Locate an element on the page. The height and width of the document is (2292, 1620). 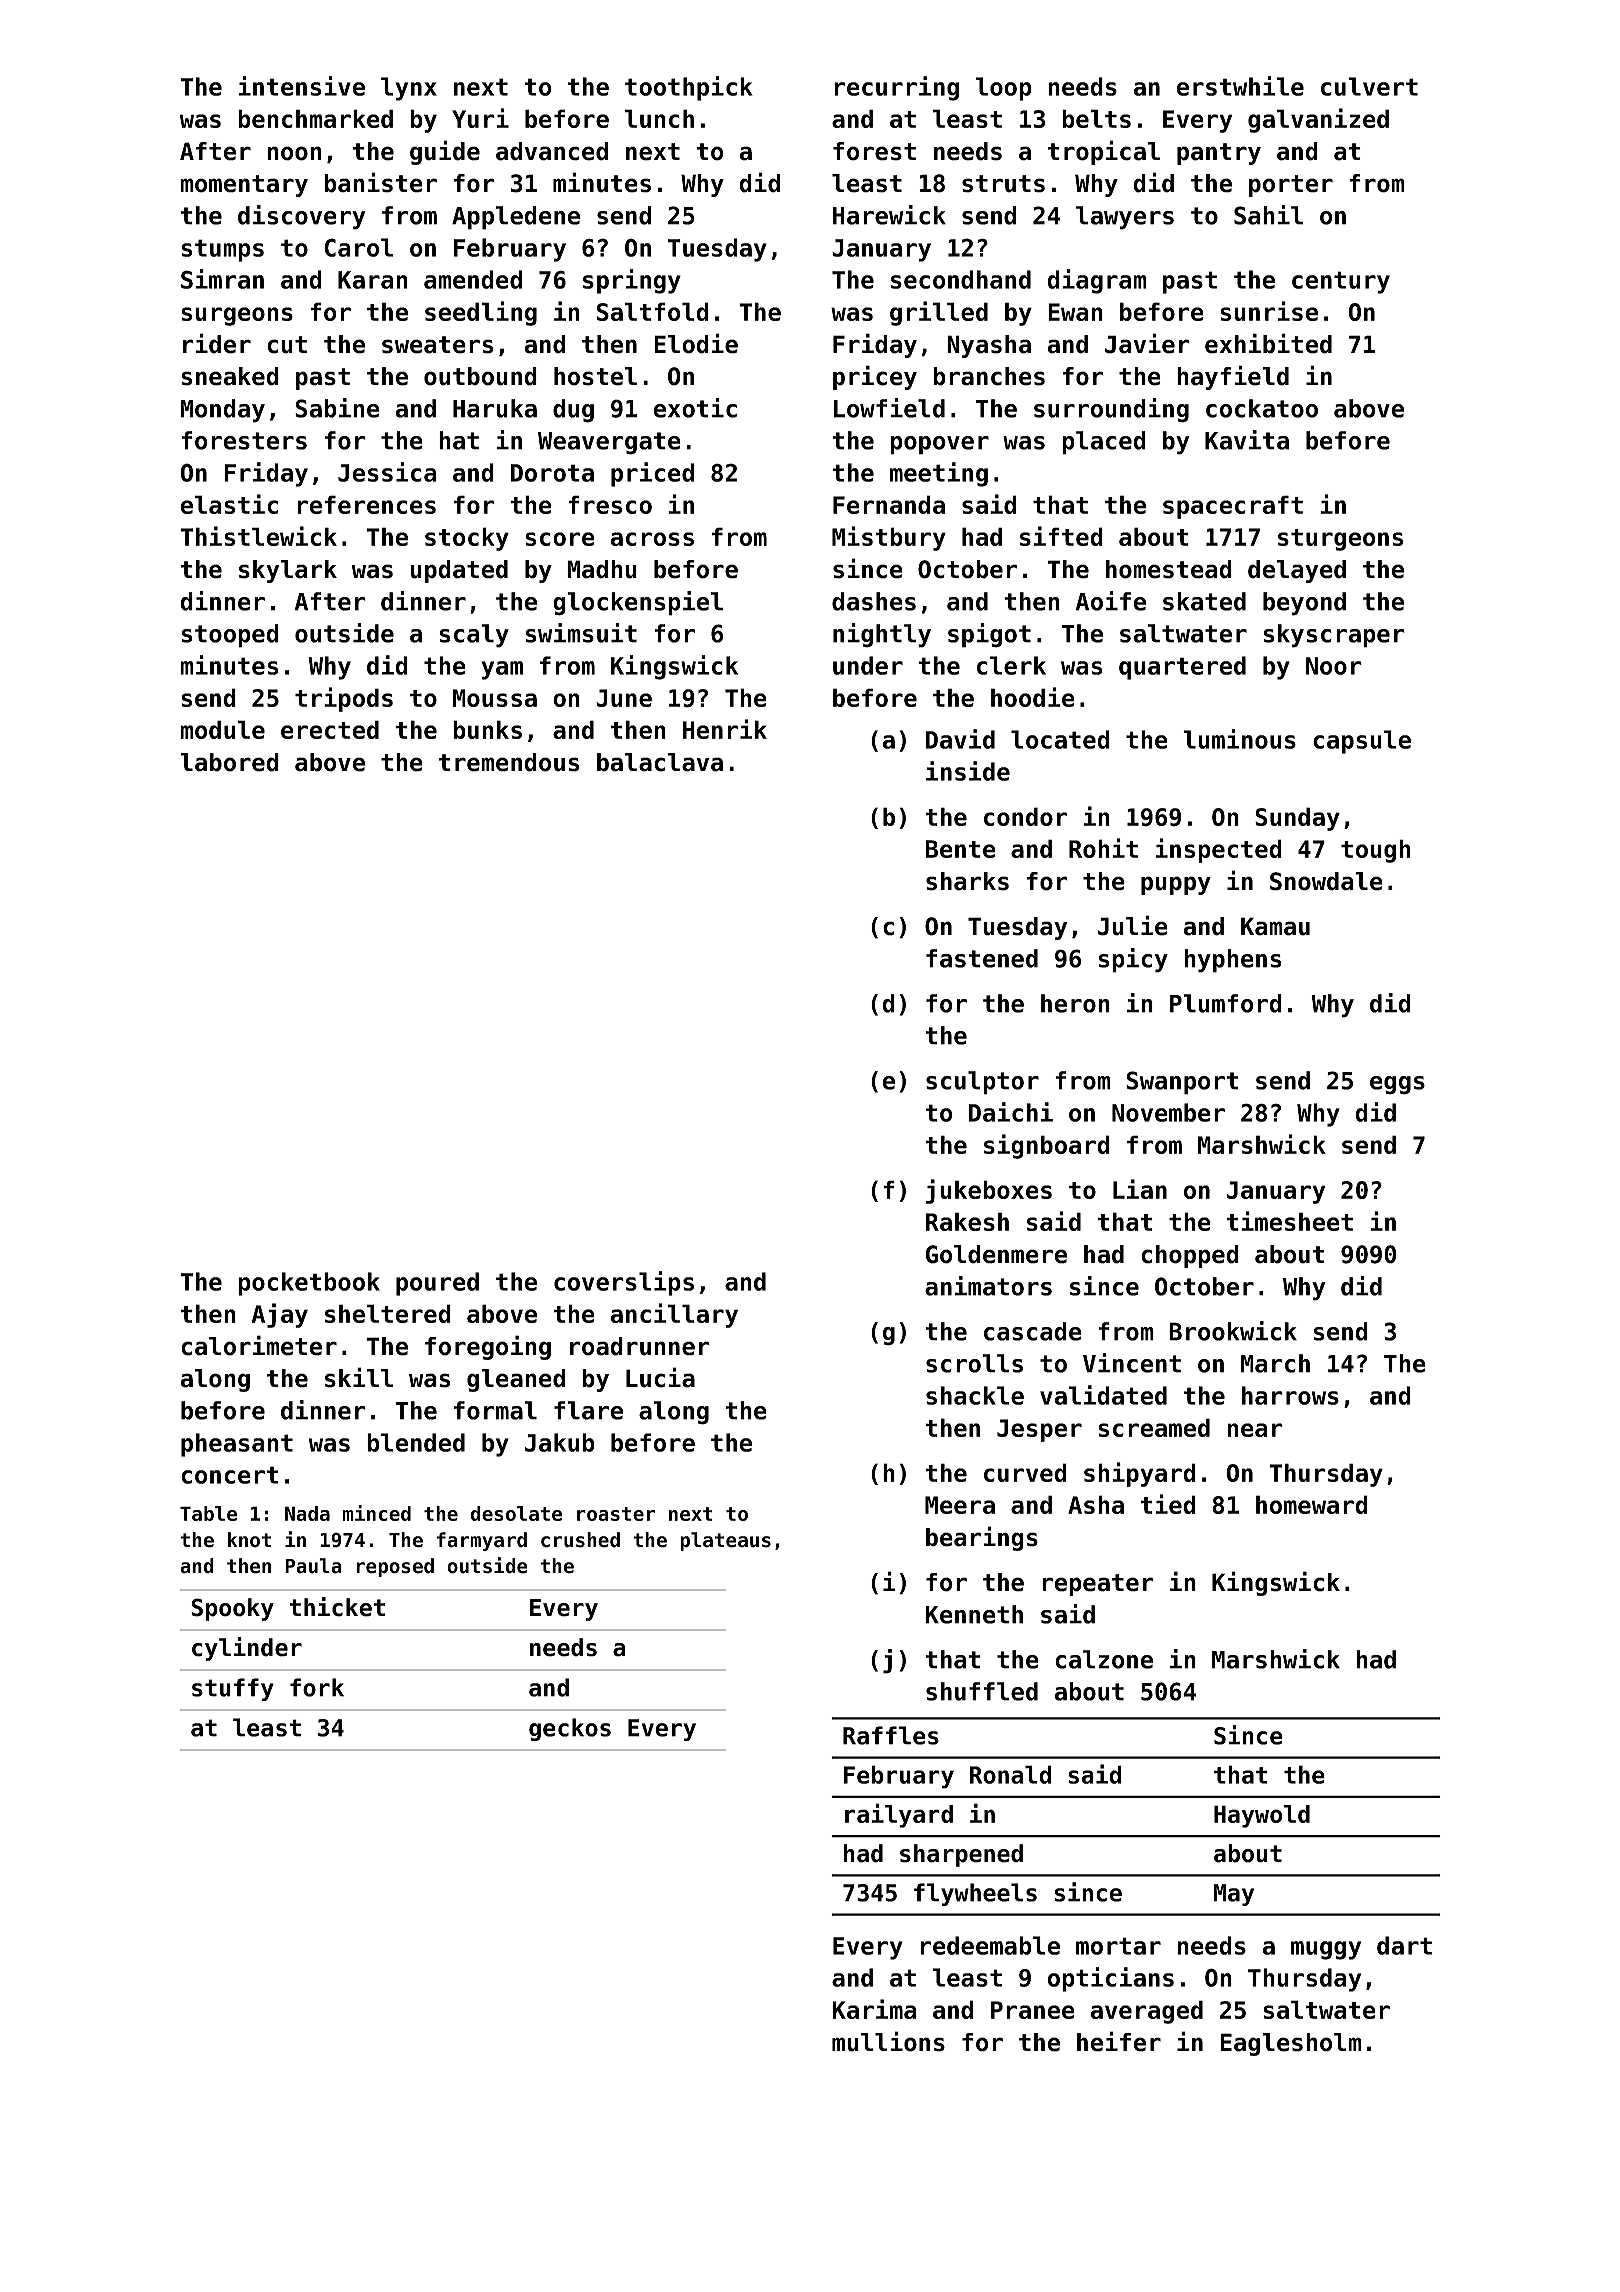
loop is located at coordinates (1004, 89).
